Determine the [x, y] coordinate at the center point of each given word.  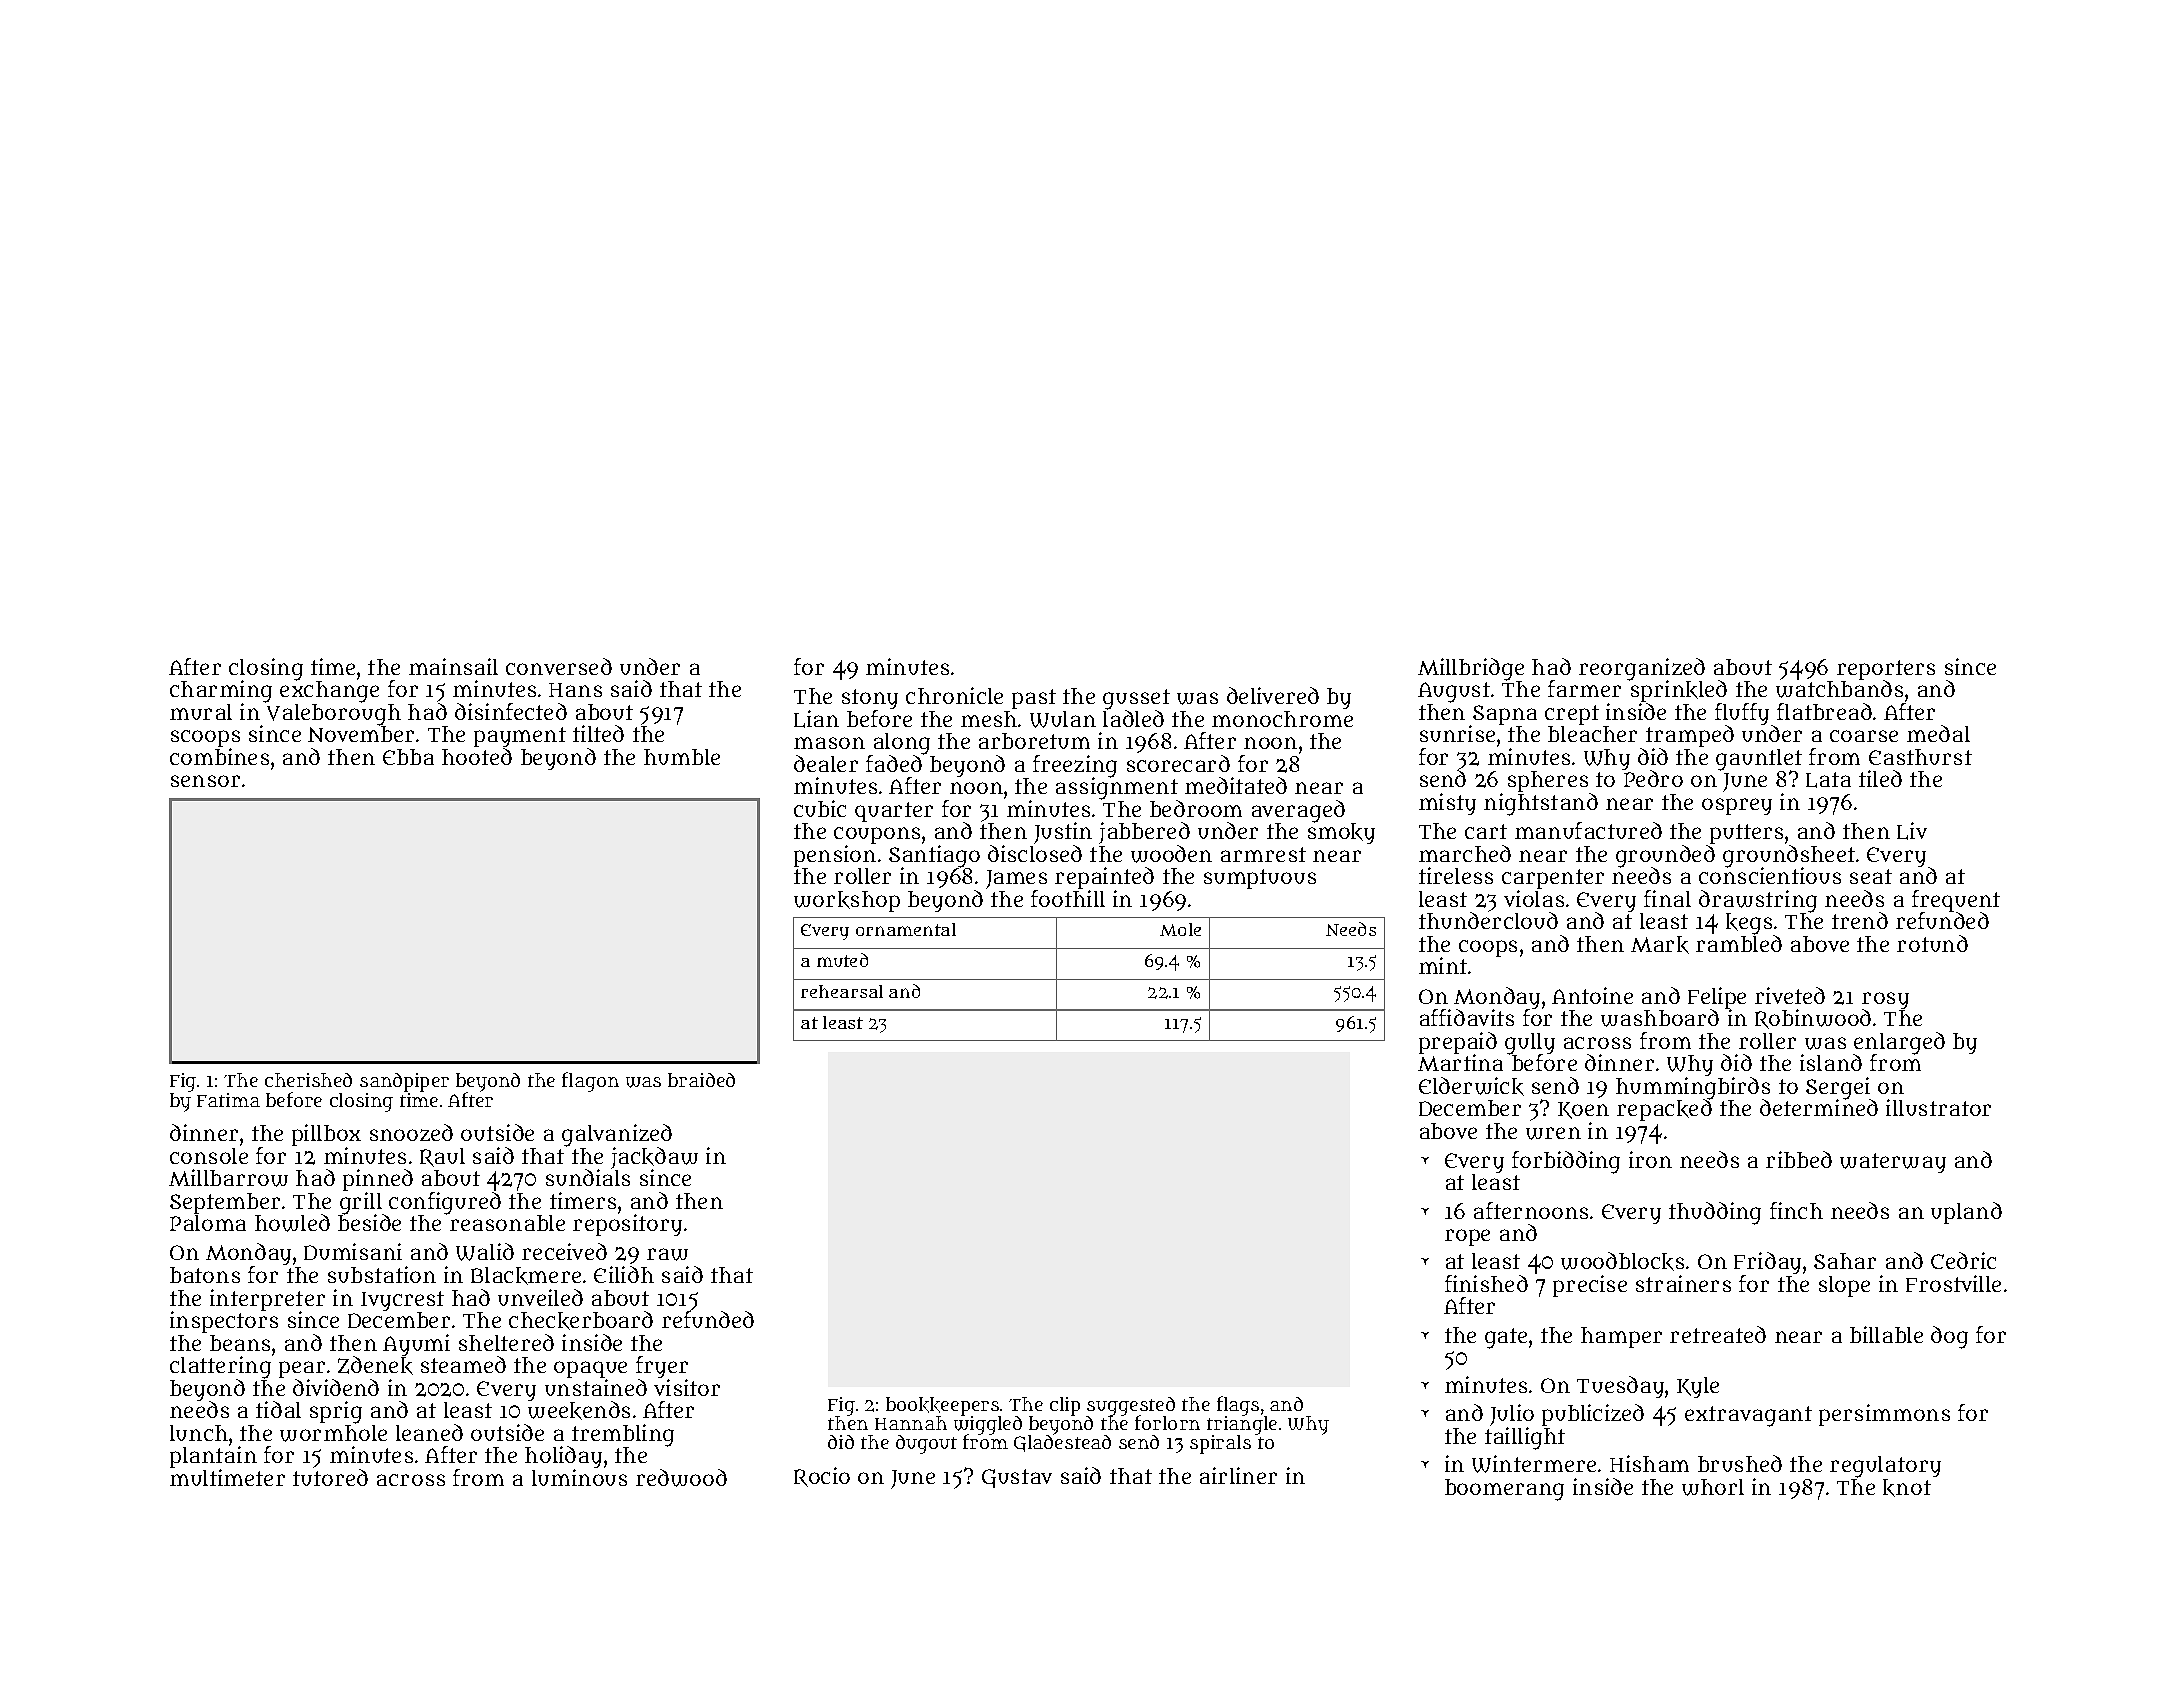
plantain [213, 1457]
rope [1467, 1237]
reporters [1886, 670]
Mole [1180, 929]
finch [1796, 1210]
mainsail [453, 666]
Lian [816, 719]
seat [1871, 876]
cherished [308, 1080]
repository [627, 1225]
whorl [1713, 1487]
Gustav [1017, 1478]
